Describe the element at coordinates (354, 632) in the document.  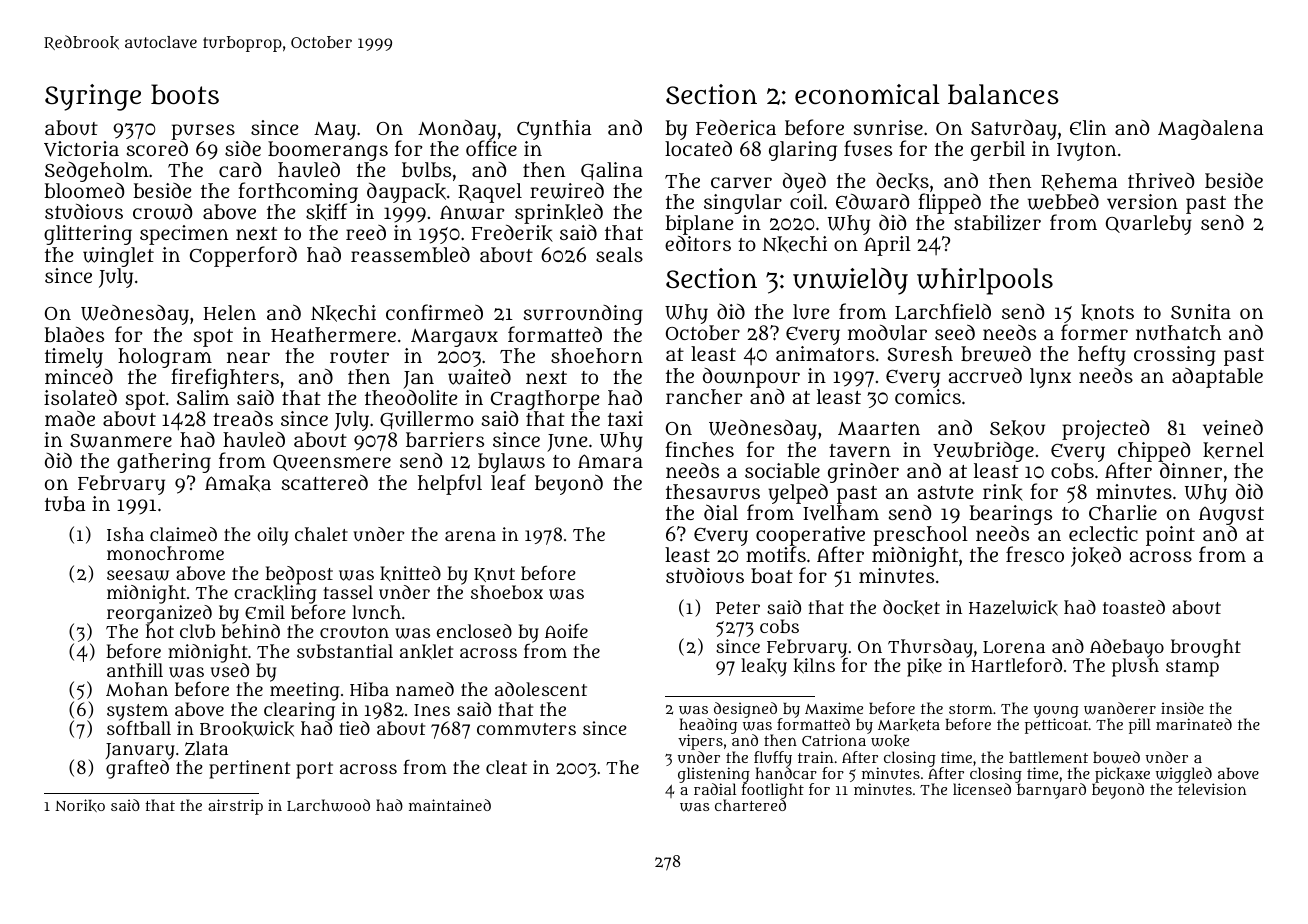
I see `crouton` at that location.
